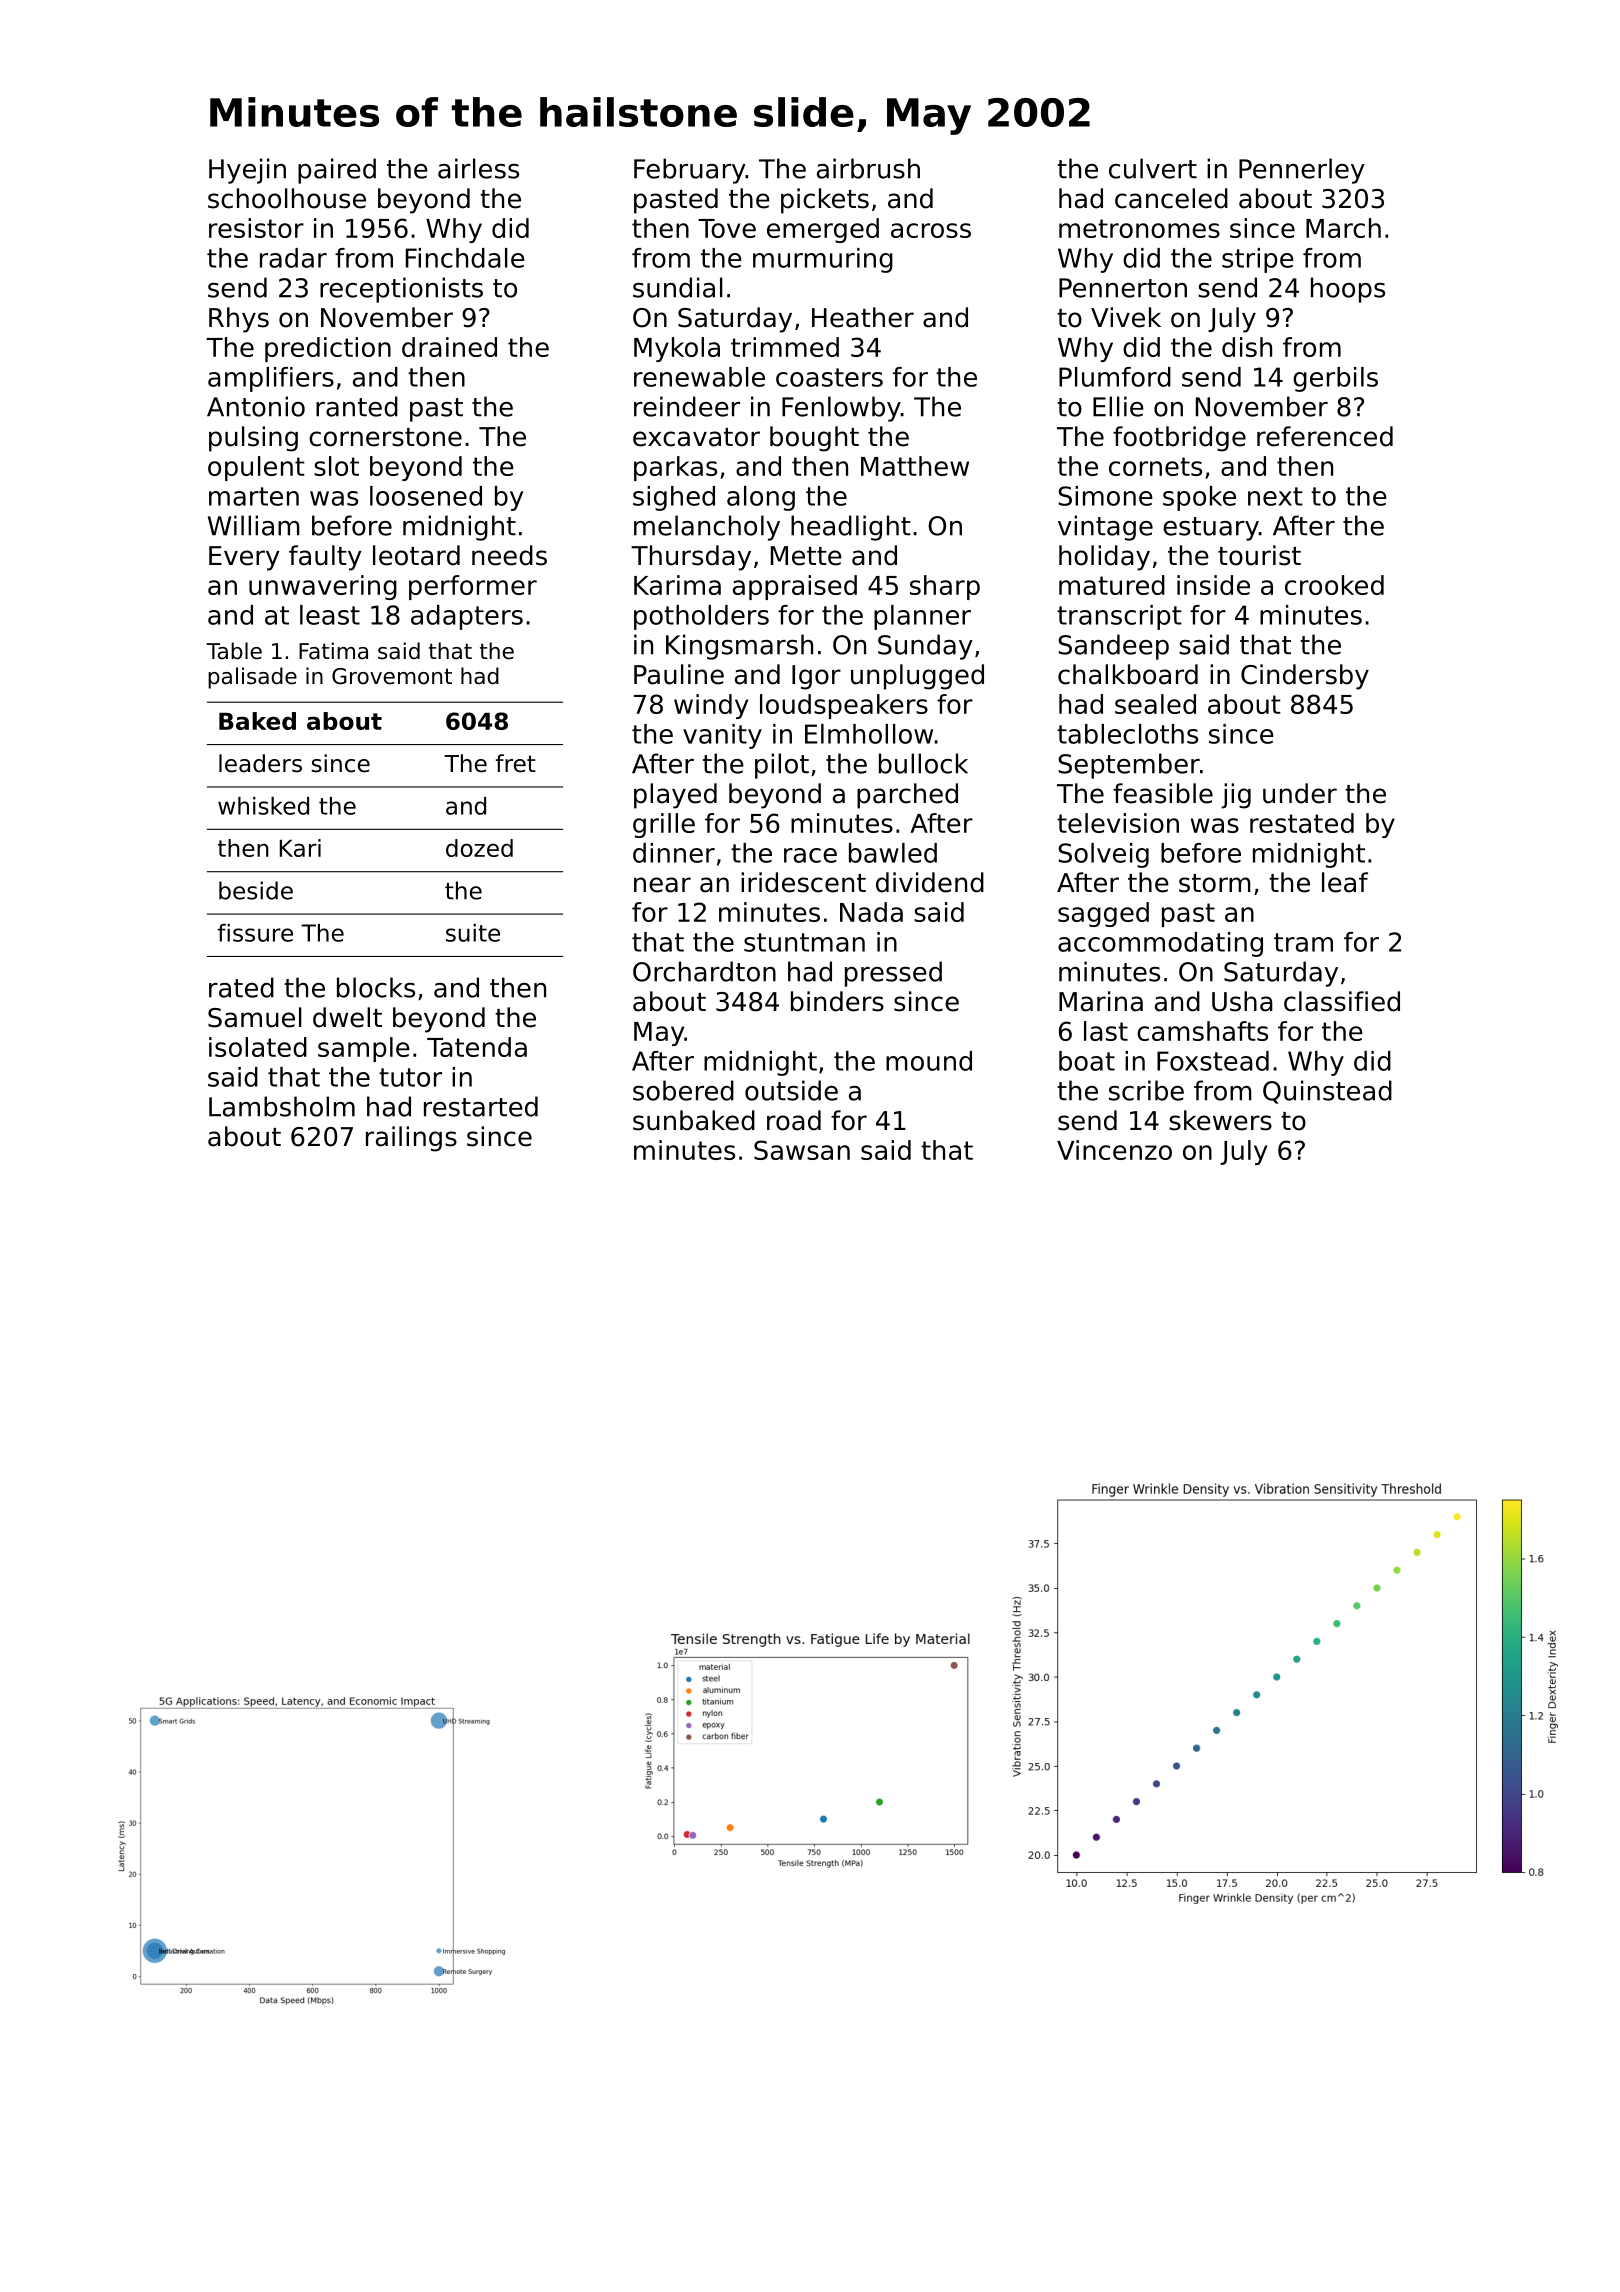 Image resolution: width=1620 pixels, height=2292 pixels. I want to click on sobered, so click(683, 1090).
